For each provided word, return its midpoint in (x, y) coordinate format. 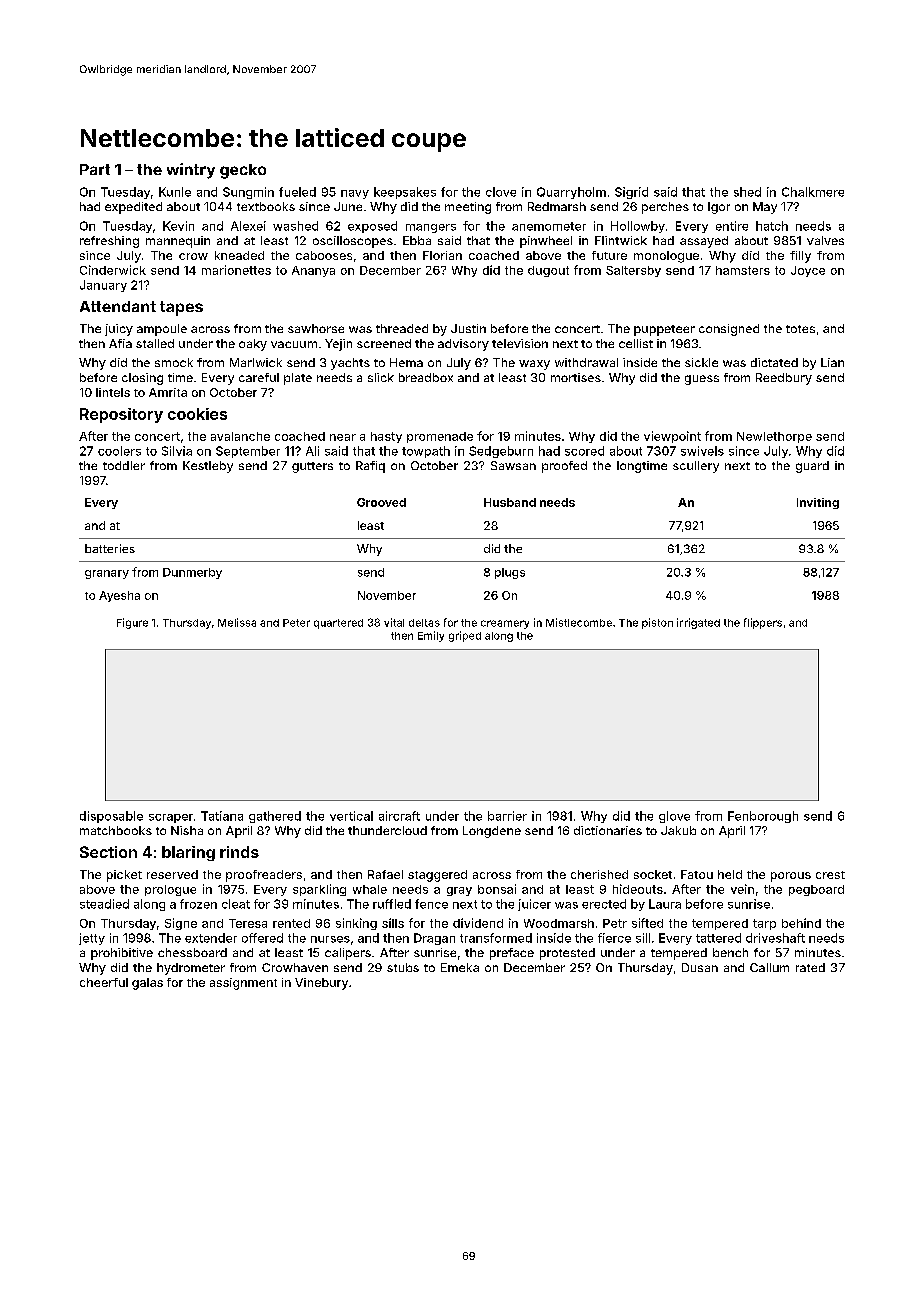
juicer (534, 905)
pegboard (816, 890)
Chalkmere (813, 192)
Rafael (385, 874)
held (730, 874)
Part (95, 169)
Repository (121, 415)
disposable (111, 817)
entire (732, 226)
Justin (468, 328)
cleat (236, 904)
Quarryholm (571, 193)
